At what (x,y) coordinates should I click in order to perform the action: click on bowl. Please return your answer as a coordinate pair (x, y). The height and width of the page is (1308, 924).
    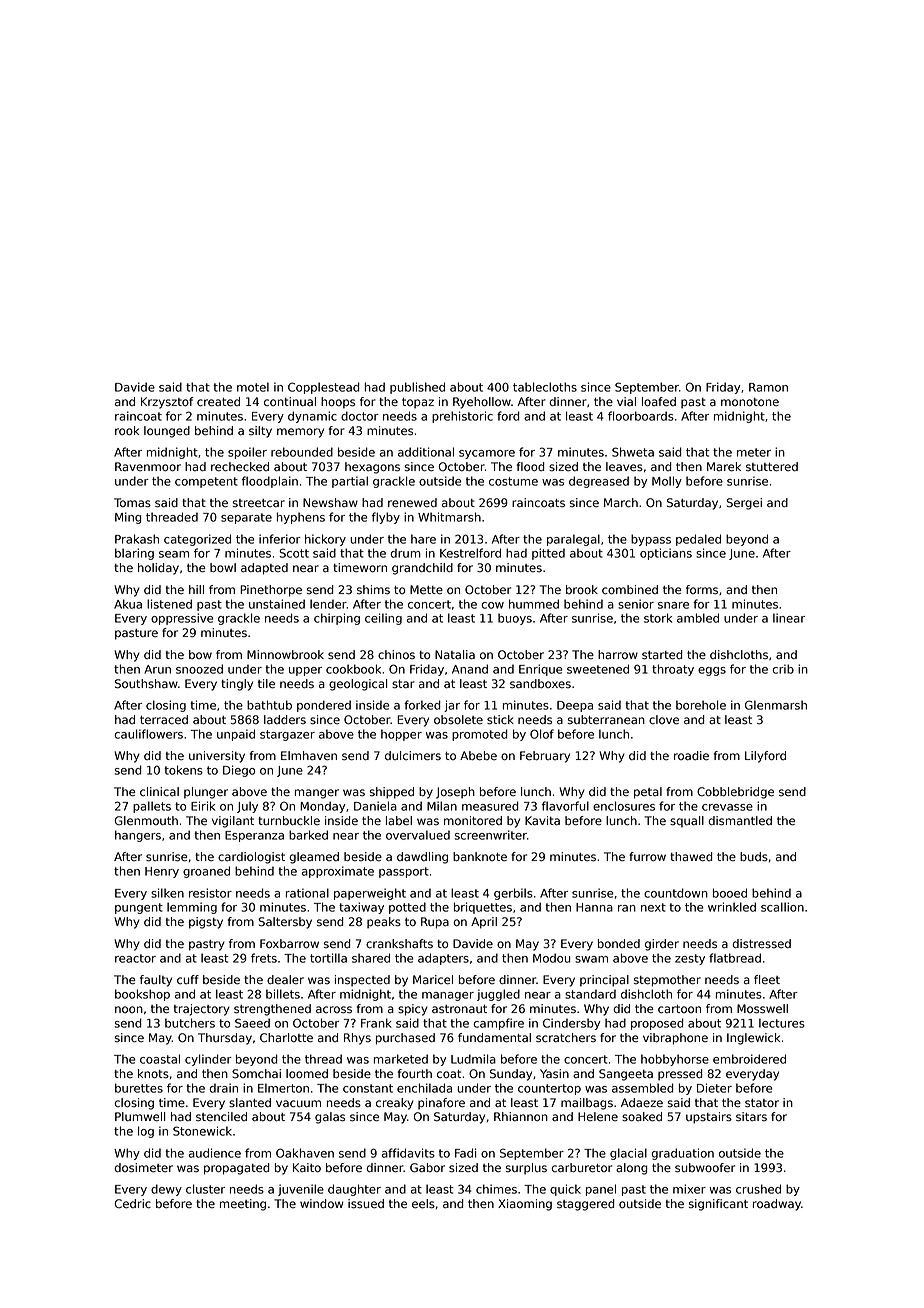
    Looking at the image, I should click on (223, 568).
